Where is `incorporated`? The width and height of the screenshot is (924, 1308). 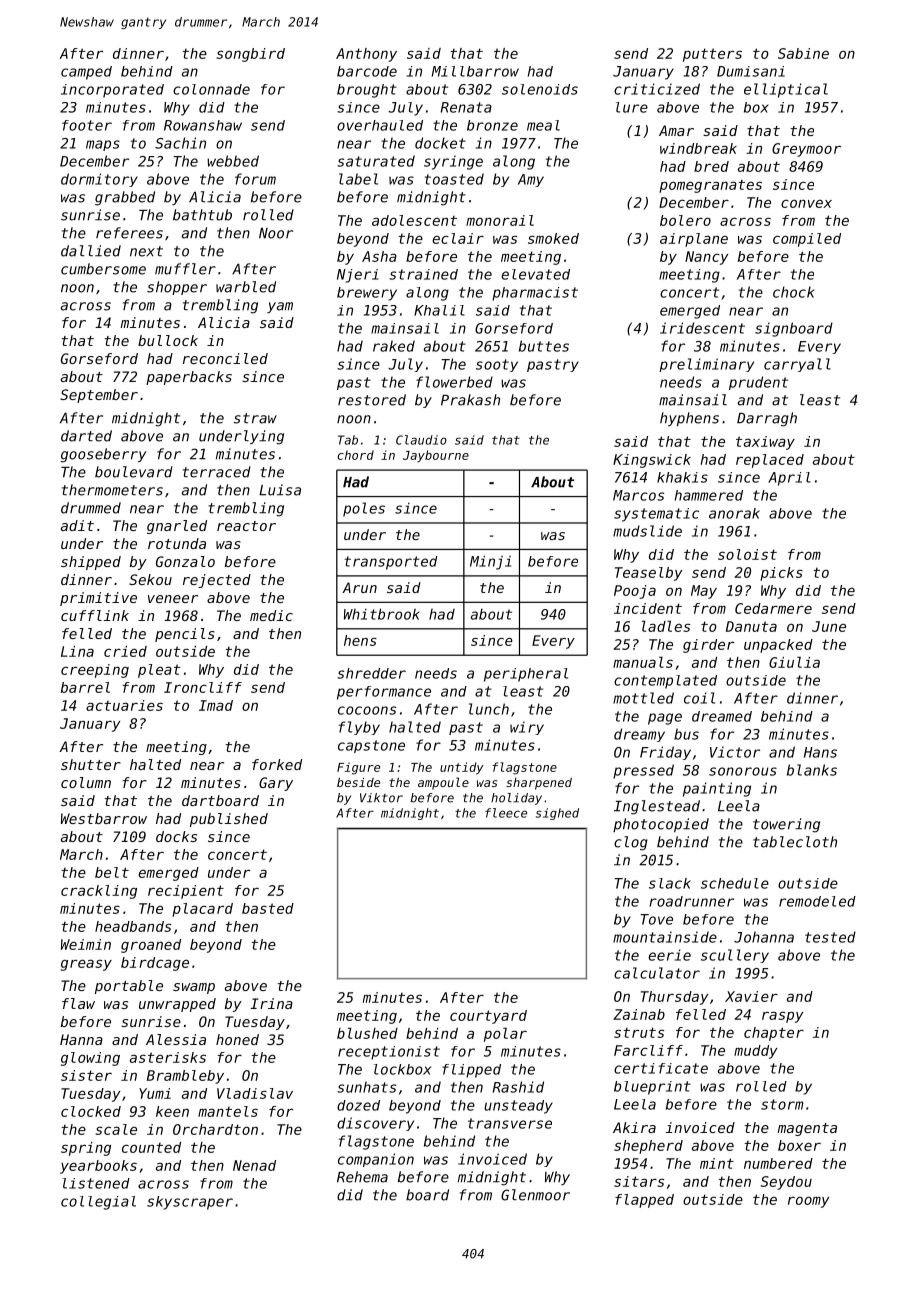
incorporated is located at coordinates (112, 91).
